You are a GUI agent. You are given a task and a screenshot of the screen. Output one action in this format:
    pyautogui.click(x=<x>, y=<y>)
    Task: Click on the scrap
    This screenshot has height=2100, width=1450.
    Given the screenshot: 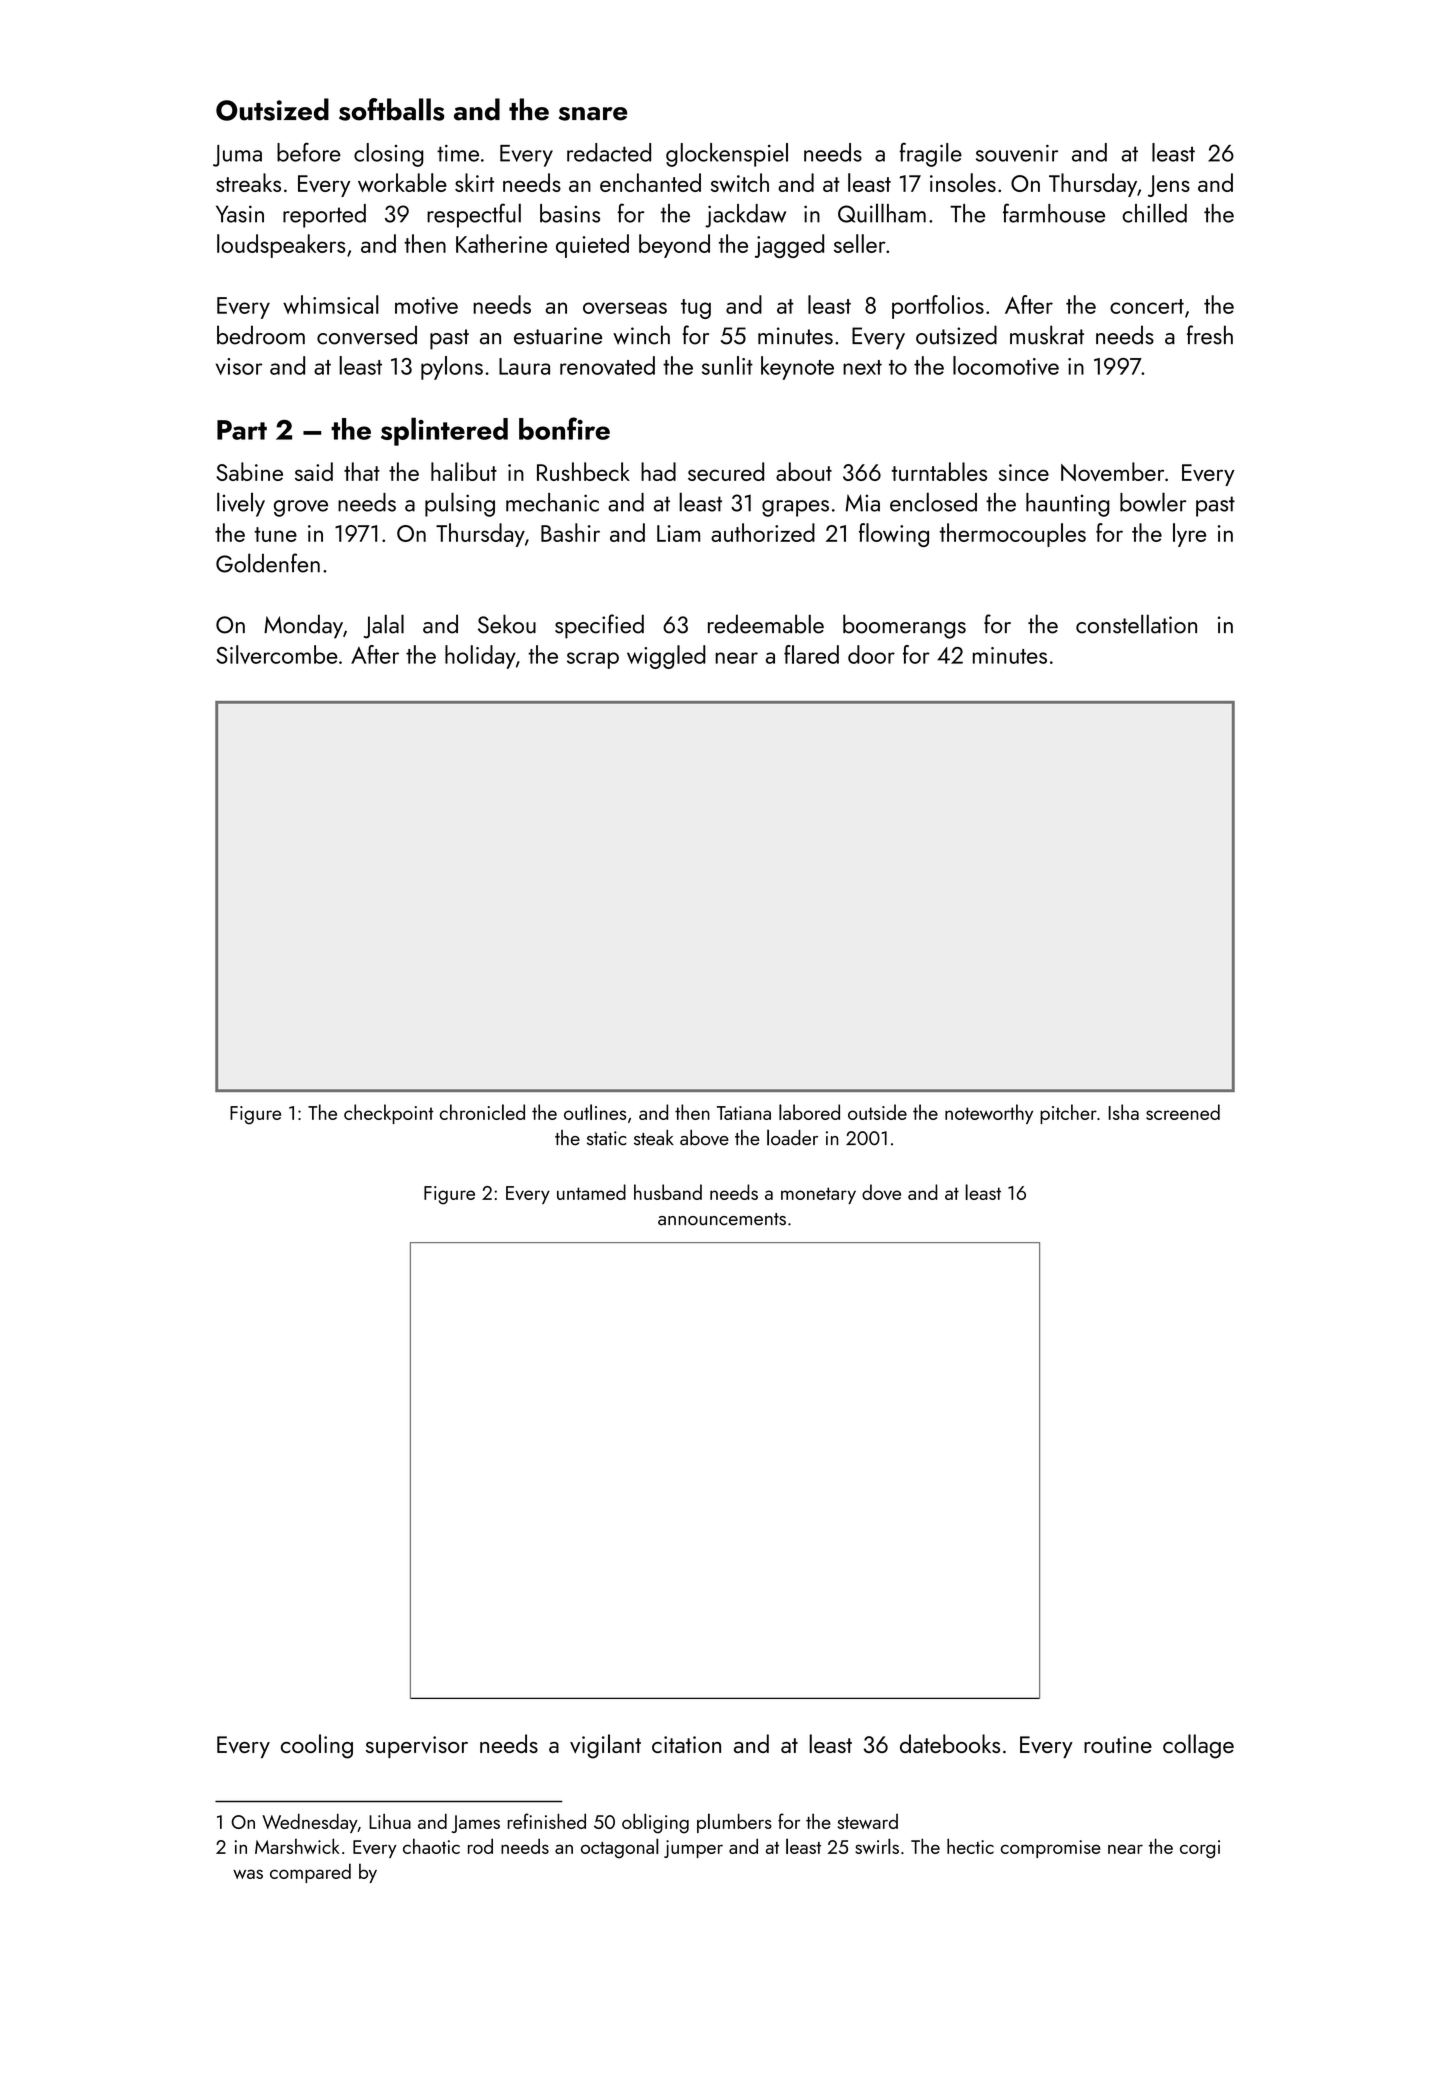 What is the action you would take?
    pyautogui.click(x=593, y=660)
